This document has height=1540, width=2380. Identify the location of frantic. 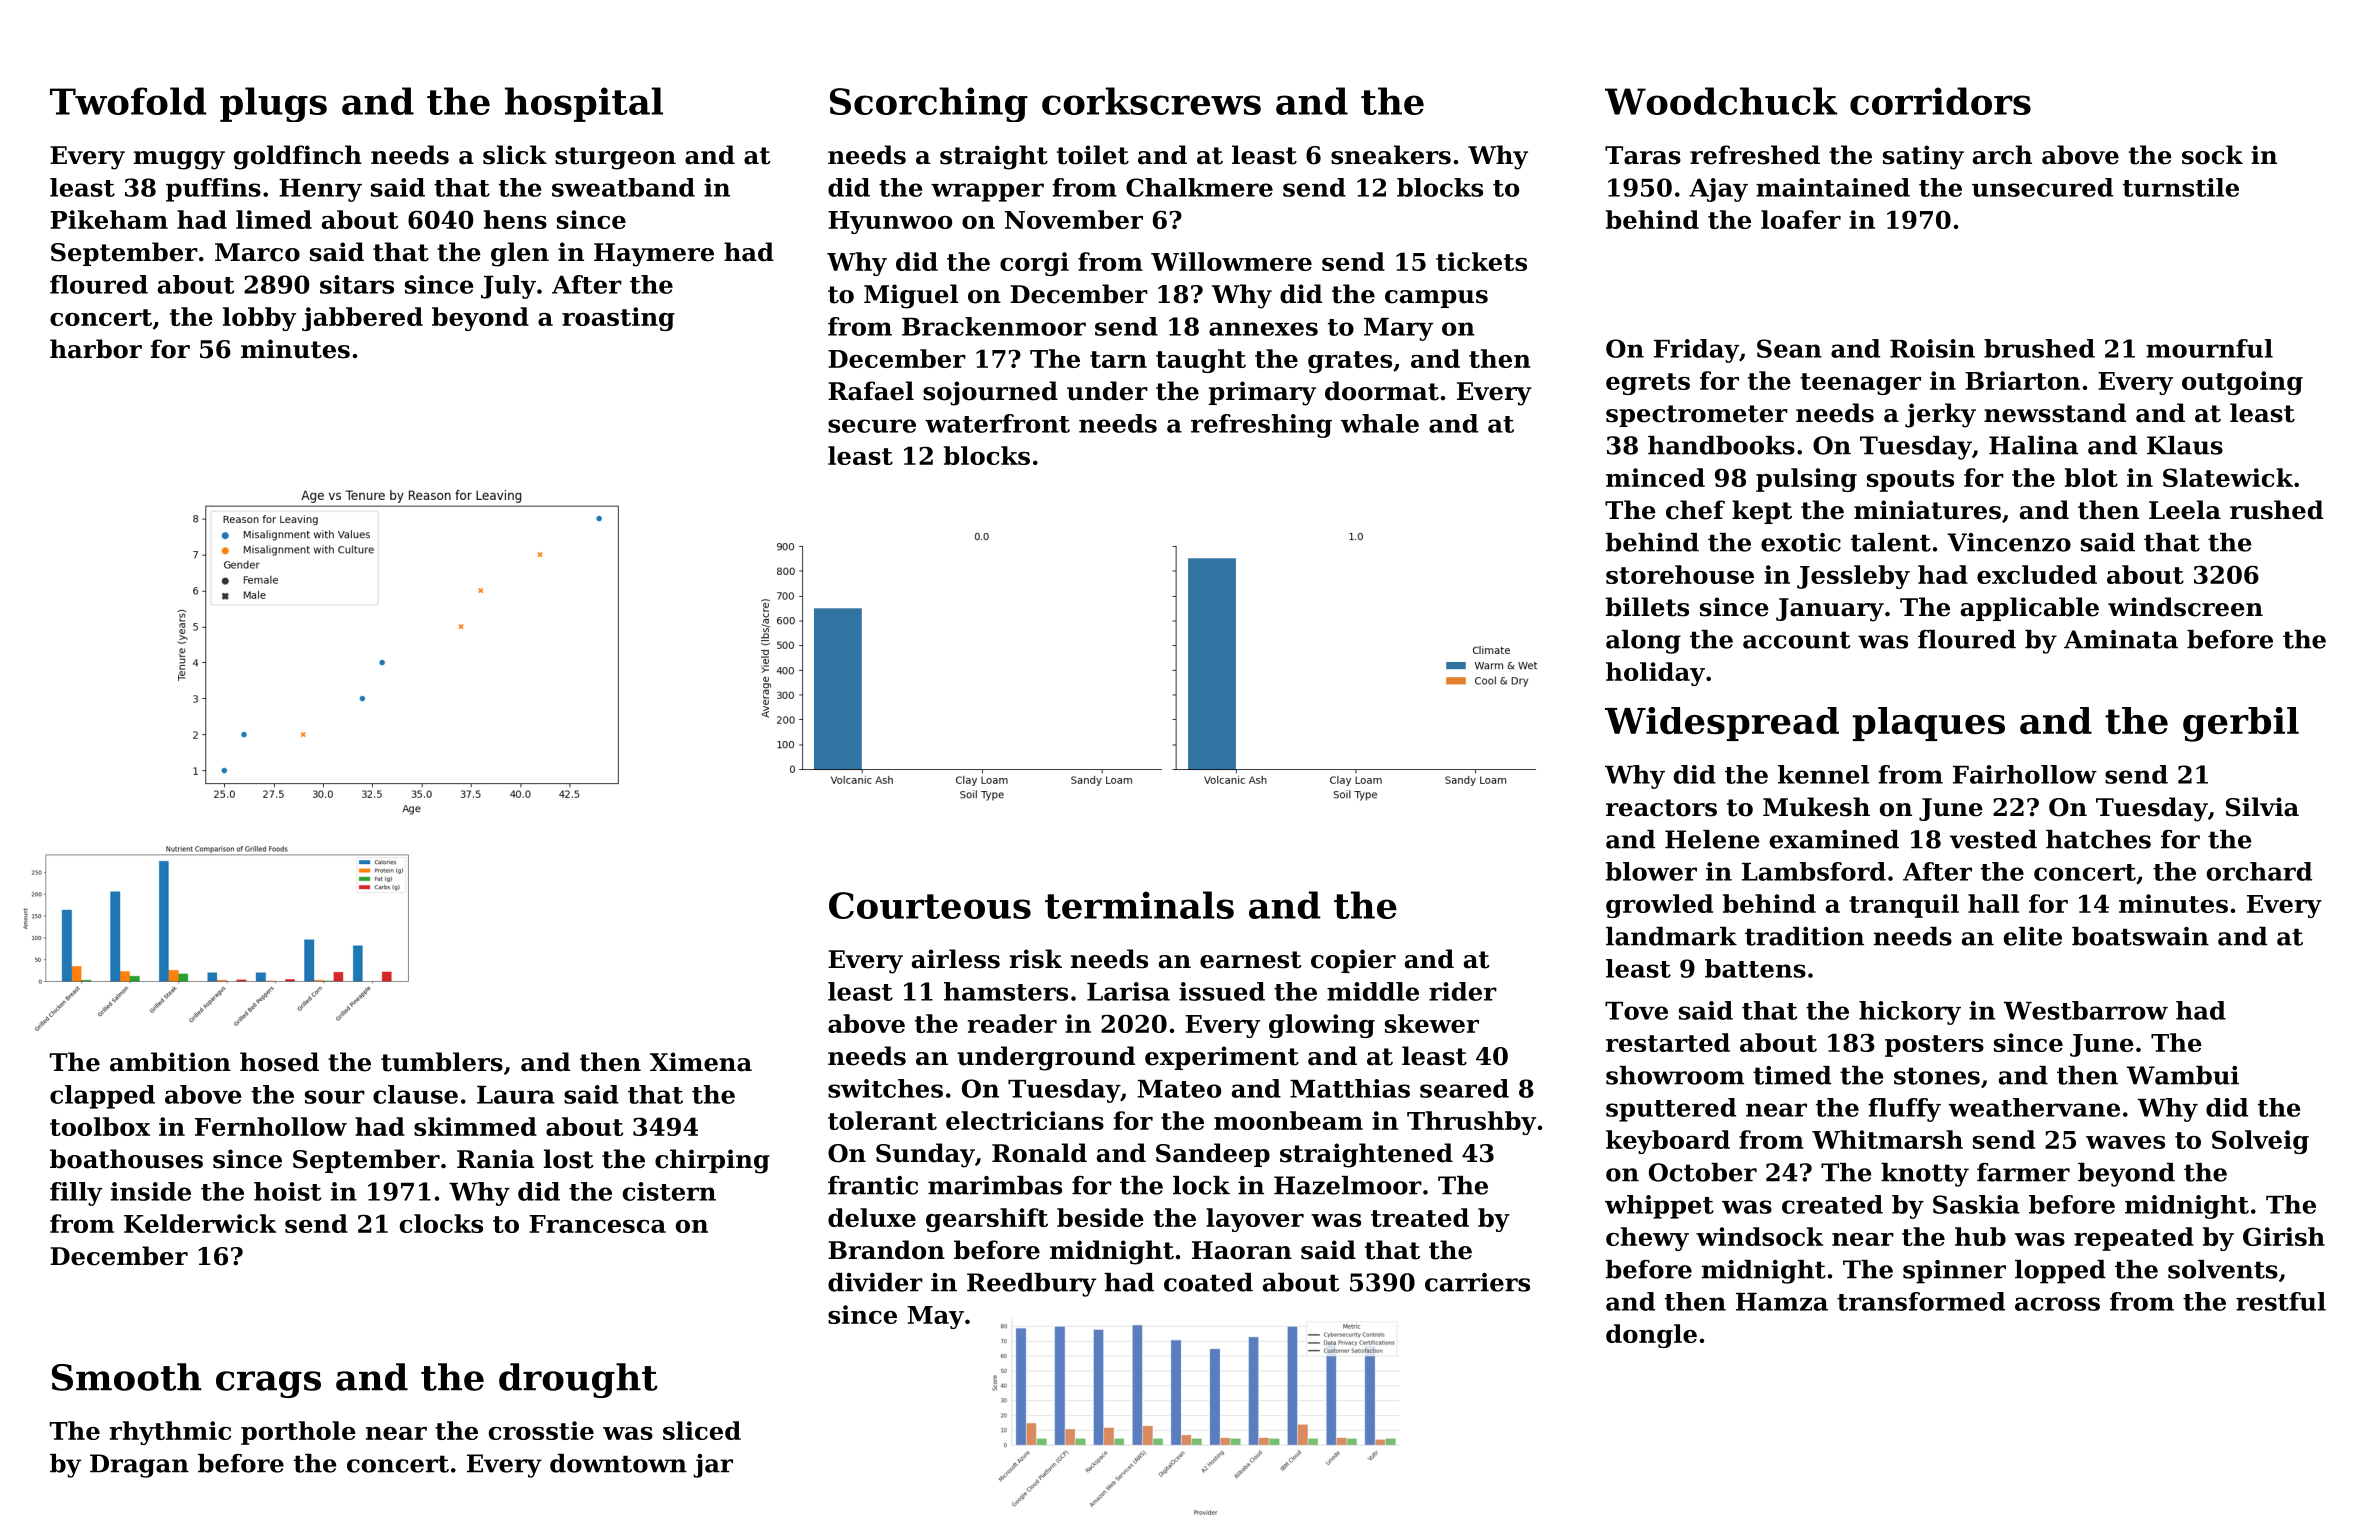
(873, 1185).
